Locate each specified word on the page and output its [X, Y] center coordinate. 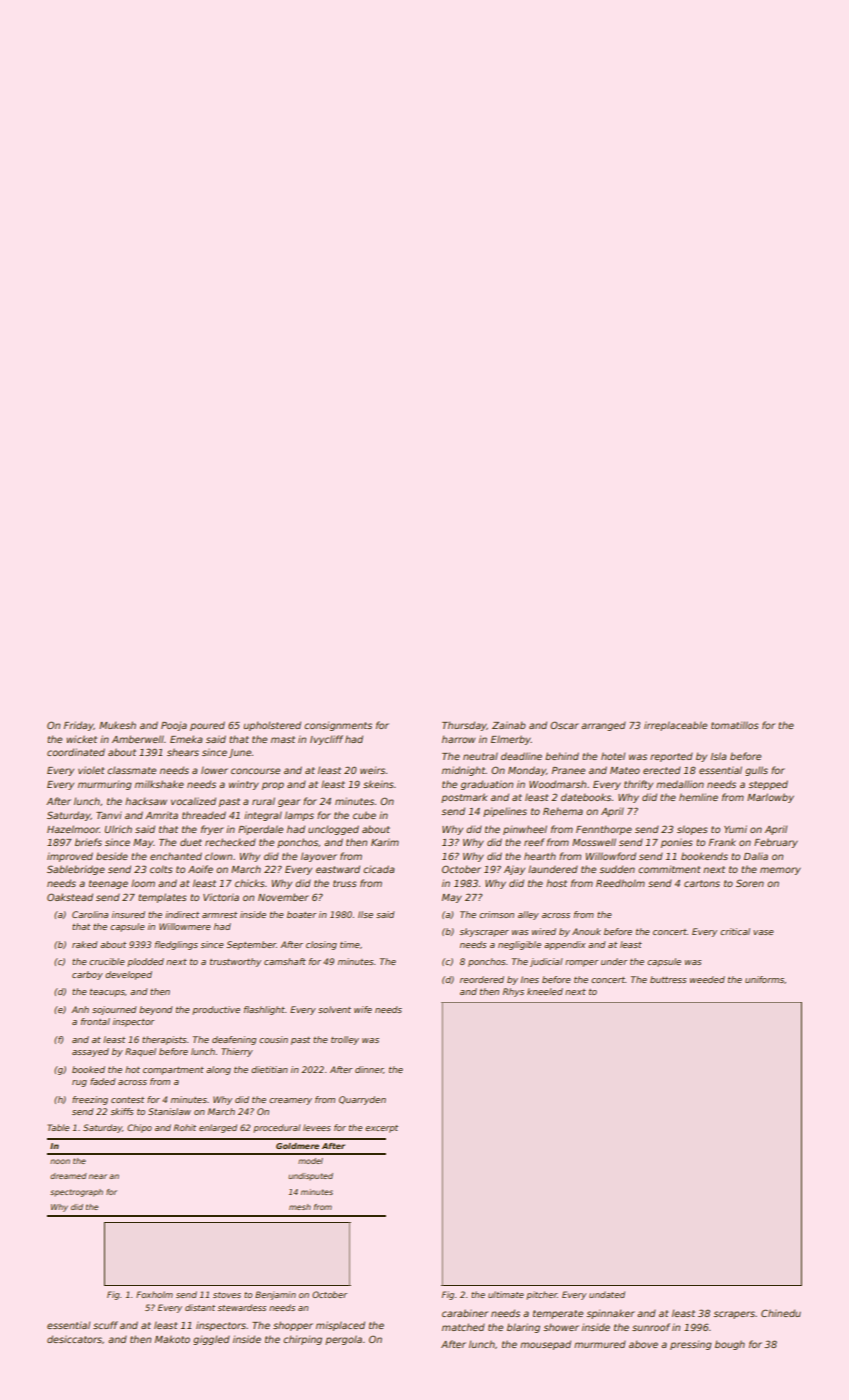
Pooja [174, 726]
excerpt [381, 1129]
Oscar [564, 725]
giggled [211, 1340]
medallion [680, 784]
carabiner [465, 1313]
